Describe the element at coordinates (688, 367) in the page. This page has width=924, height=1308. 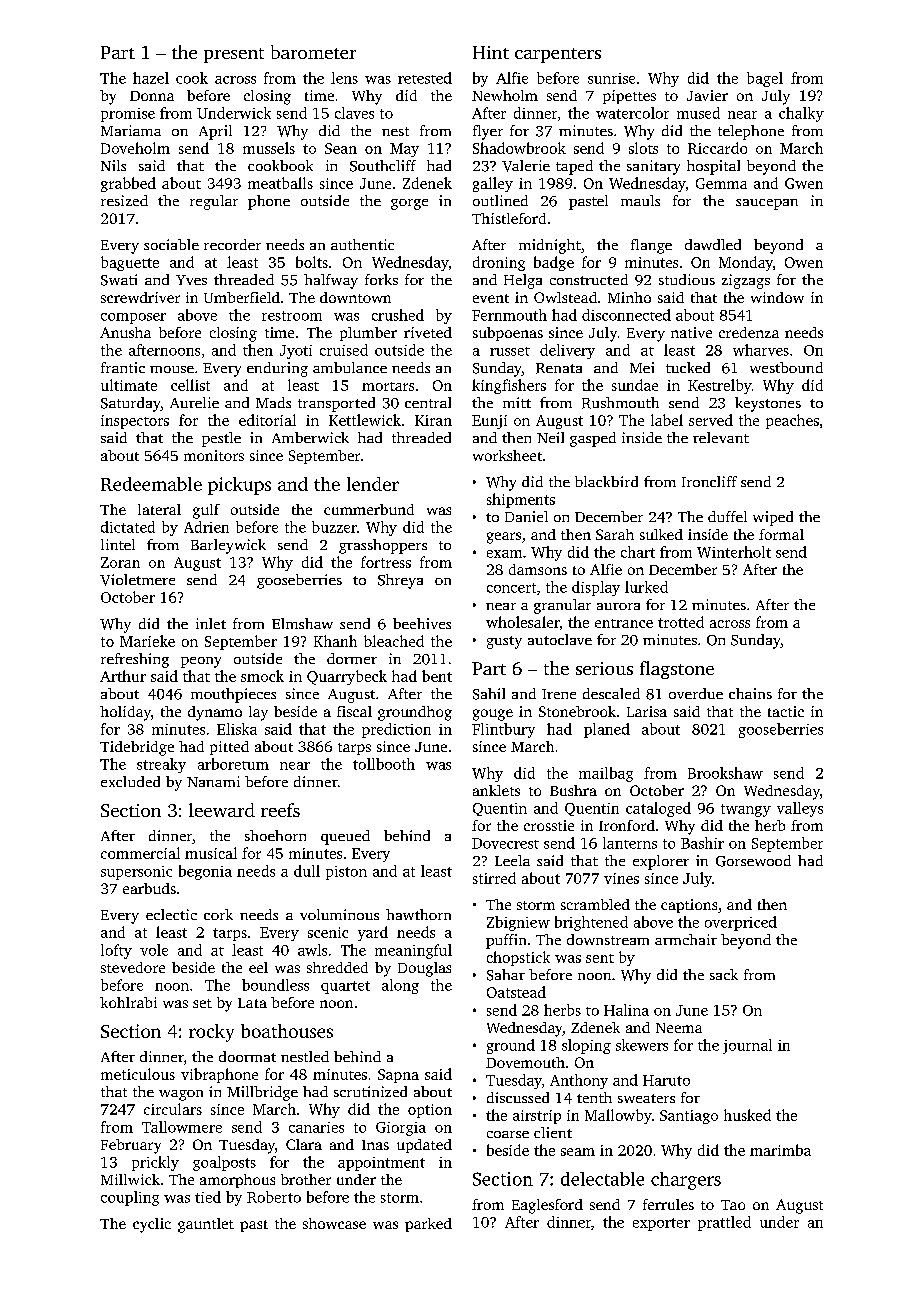
I see `tucked` at that location.
